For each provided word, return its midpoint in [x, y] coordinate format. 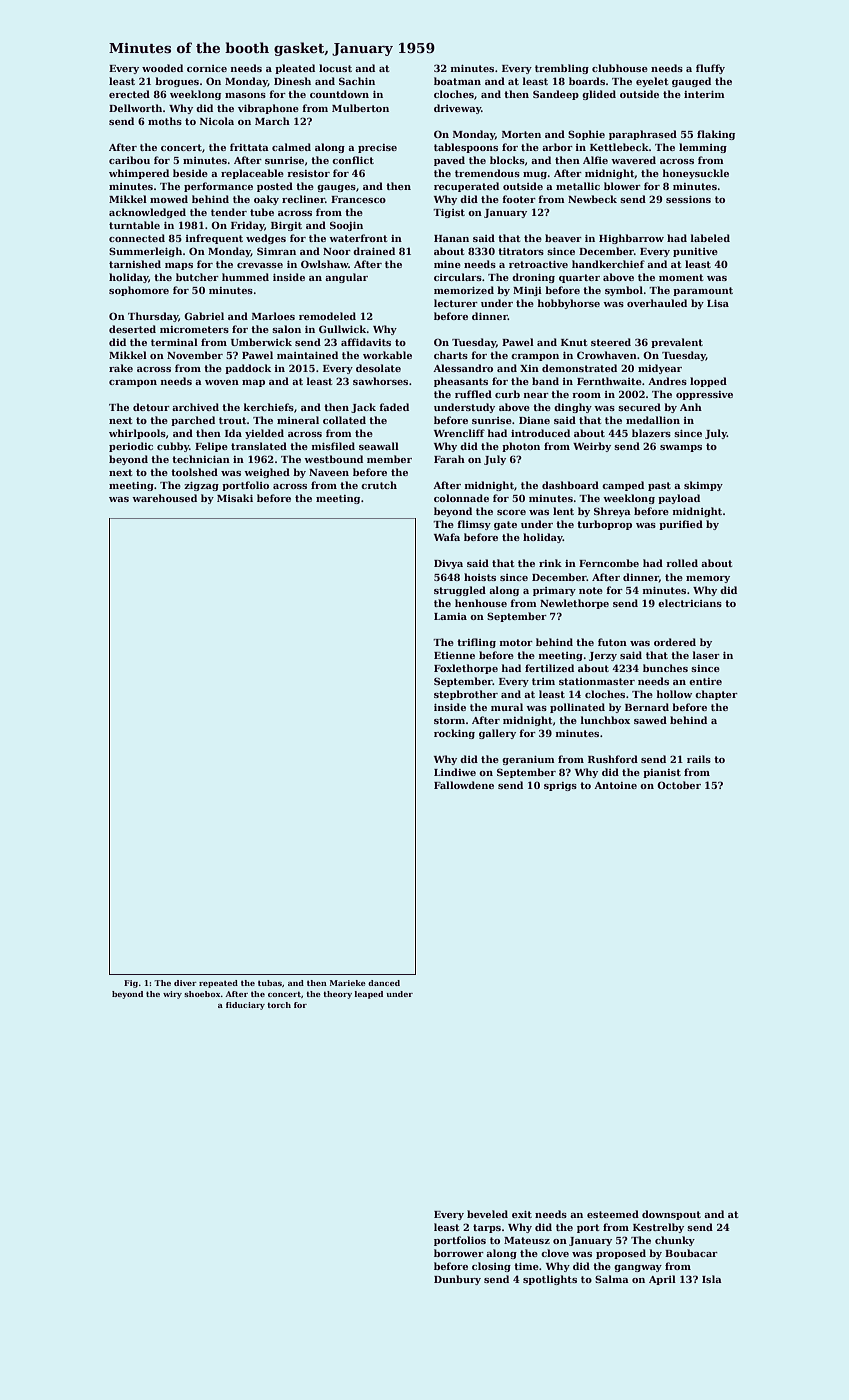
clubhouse [620, 68]
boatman [457, 81]
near [536, 395]
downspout [671, 1215]
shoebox [202, 994]
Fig [131, 984]
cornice [207, 68]
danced [384, 983]
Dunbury [457, 1280]
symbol [624, 291]
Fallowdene [464, 785]
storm [449, 720]
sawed [650, 720]
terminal [174, 342]
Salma [612, 1279]
